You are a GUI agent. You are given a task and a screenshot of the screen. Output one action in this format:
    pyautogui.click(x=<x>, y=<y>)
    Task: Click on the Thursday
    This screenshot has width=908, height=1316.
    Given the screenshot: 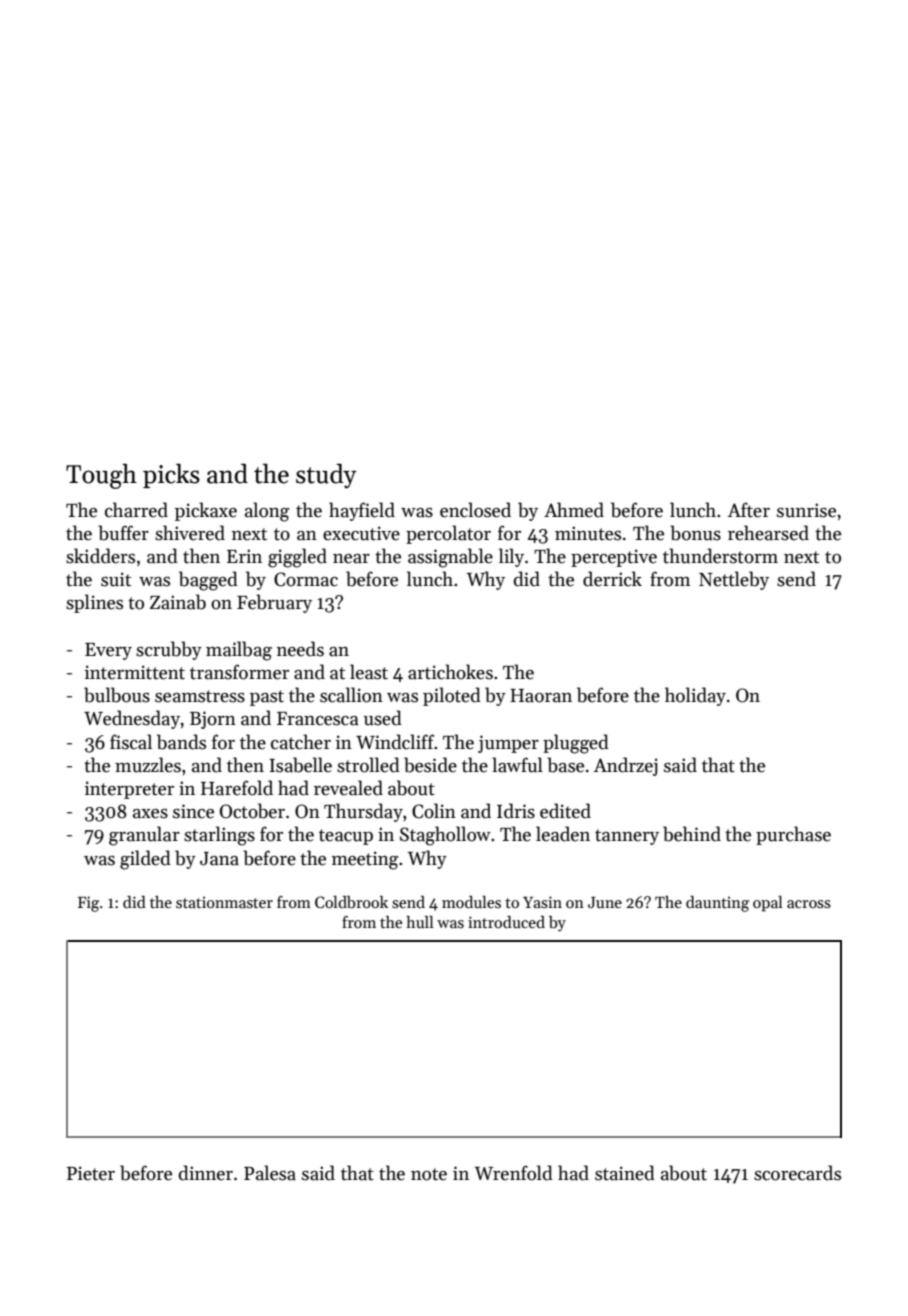 What is the action you would take?
    pyautogui.click(x=363, y=812)
